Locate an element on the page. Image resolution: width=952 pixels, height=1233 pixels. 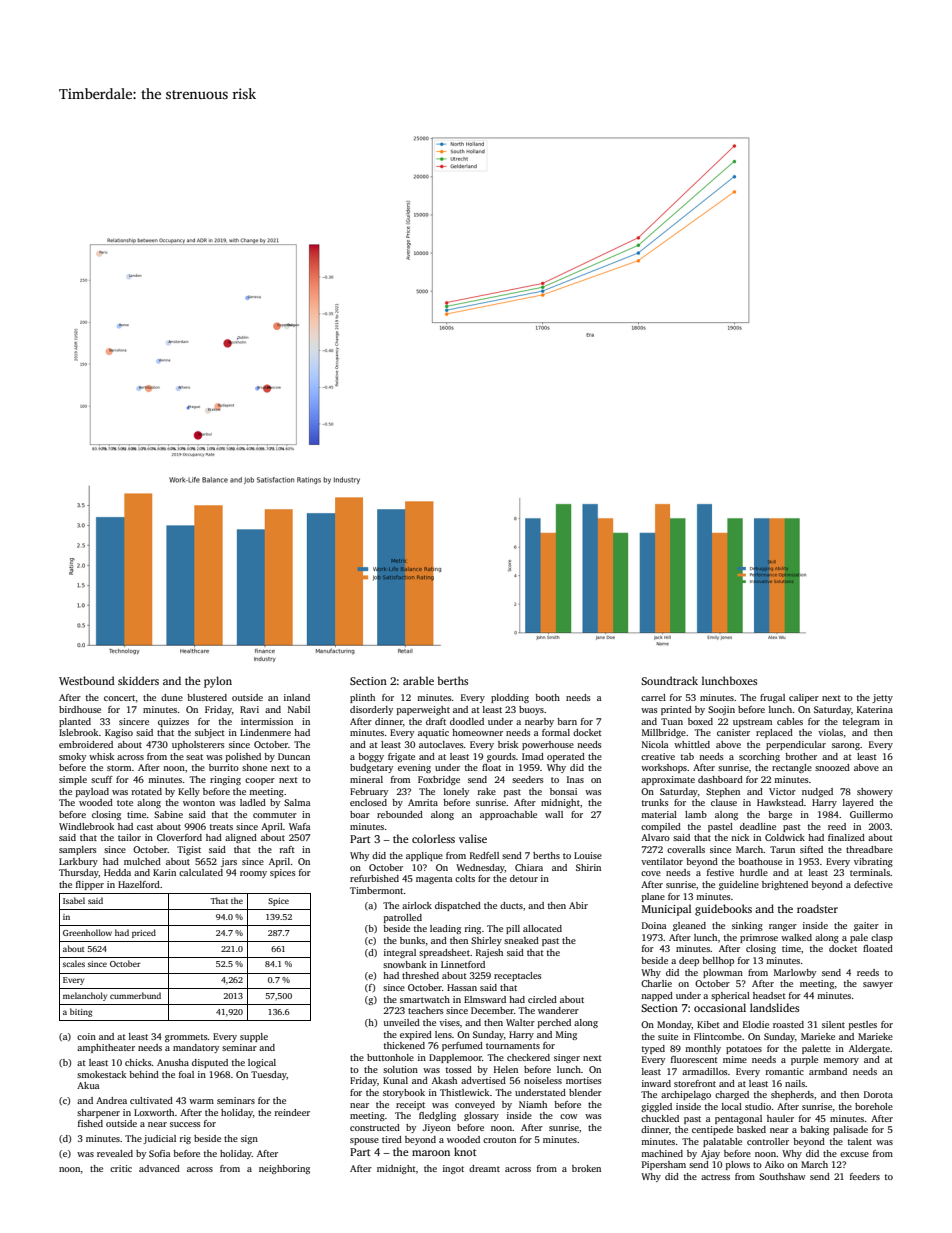
cultivated is located at coordinates (151, 1100).
